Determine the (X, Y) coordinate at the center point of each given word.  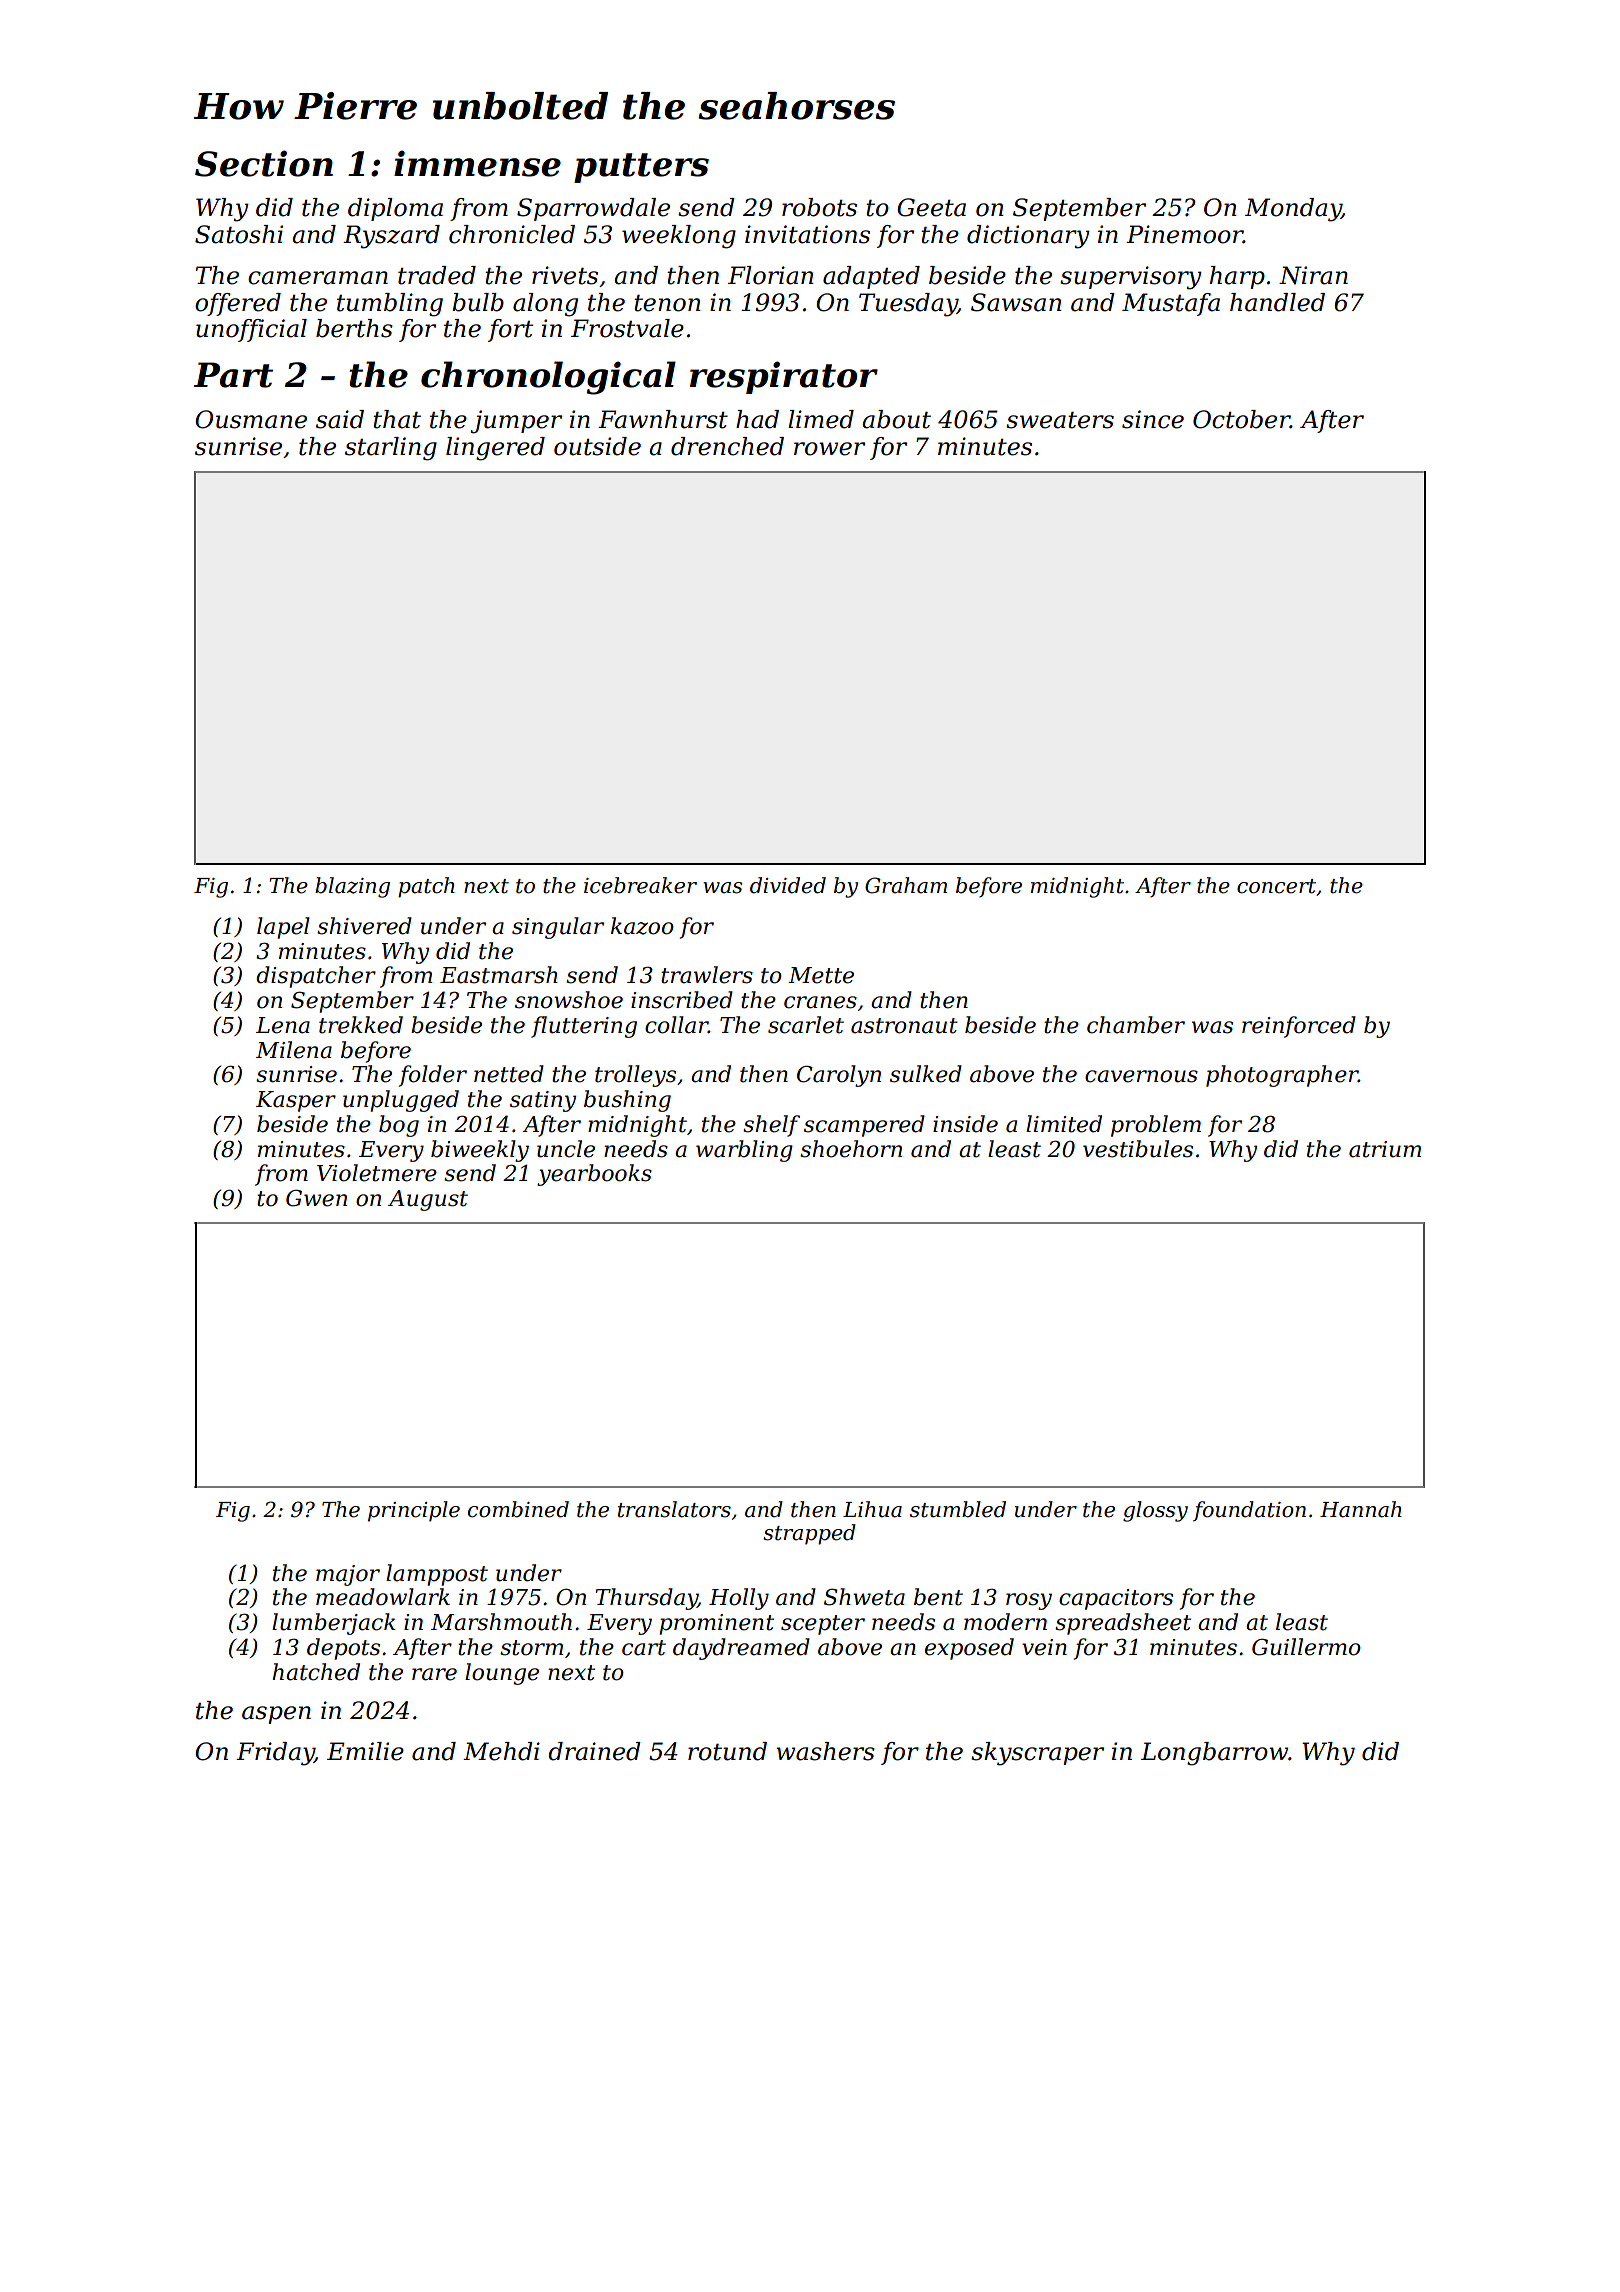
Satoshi (239, 234)
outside (597, 446)
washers (825, 1751)
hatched (316, 1672)
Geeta (931, 207)
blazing (352, 887)
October (1241, 419)
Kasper (296, 1101)
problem (1156, 1126)
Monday (1293, 210)
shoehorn (851, 1149)
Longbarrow (1215, 1754)
